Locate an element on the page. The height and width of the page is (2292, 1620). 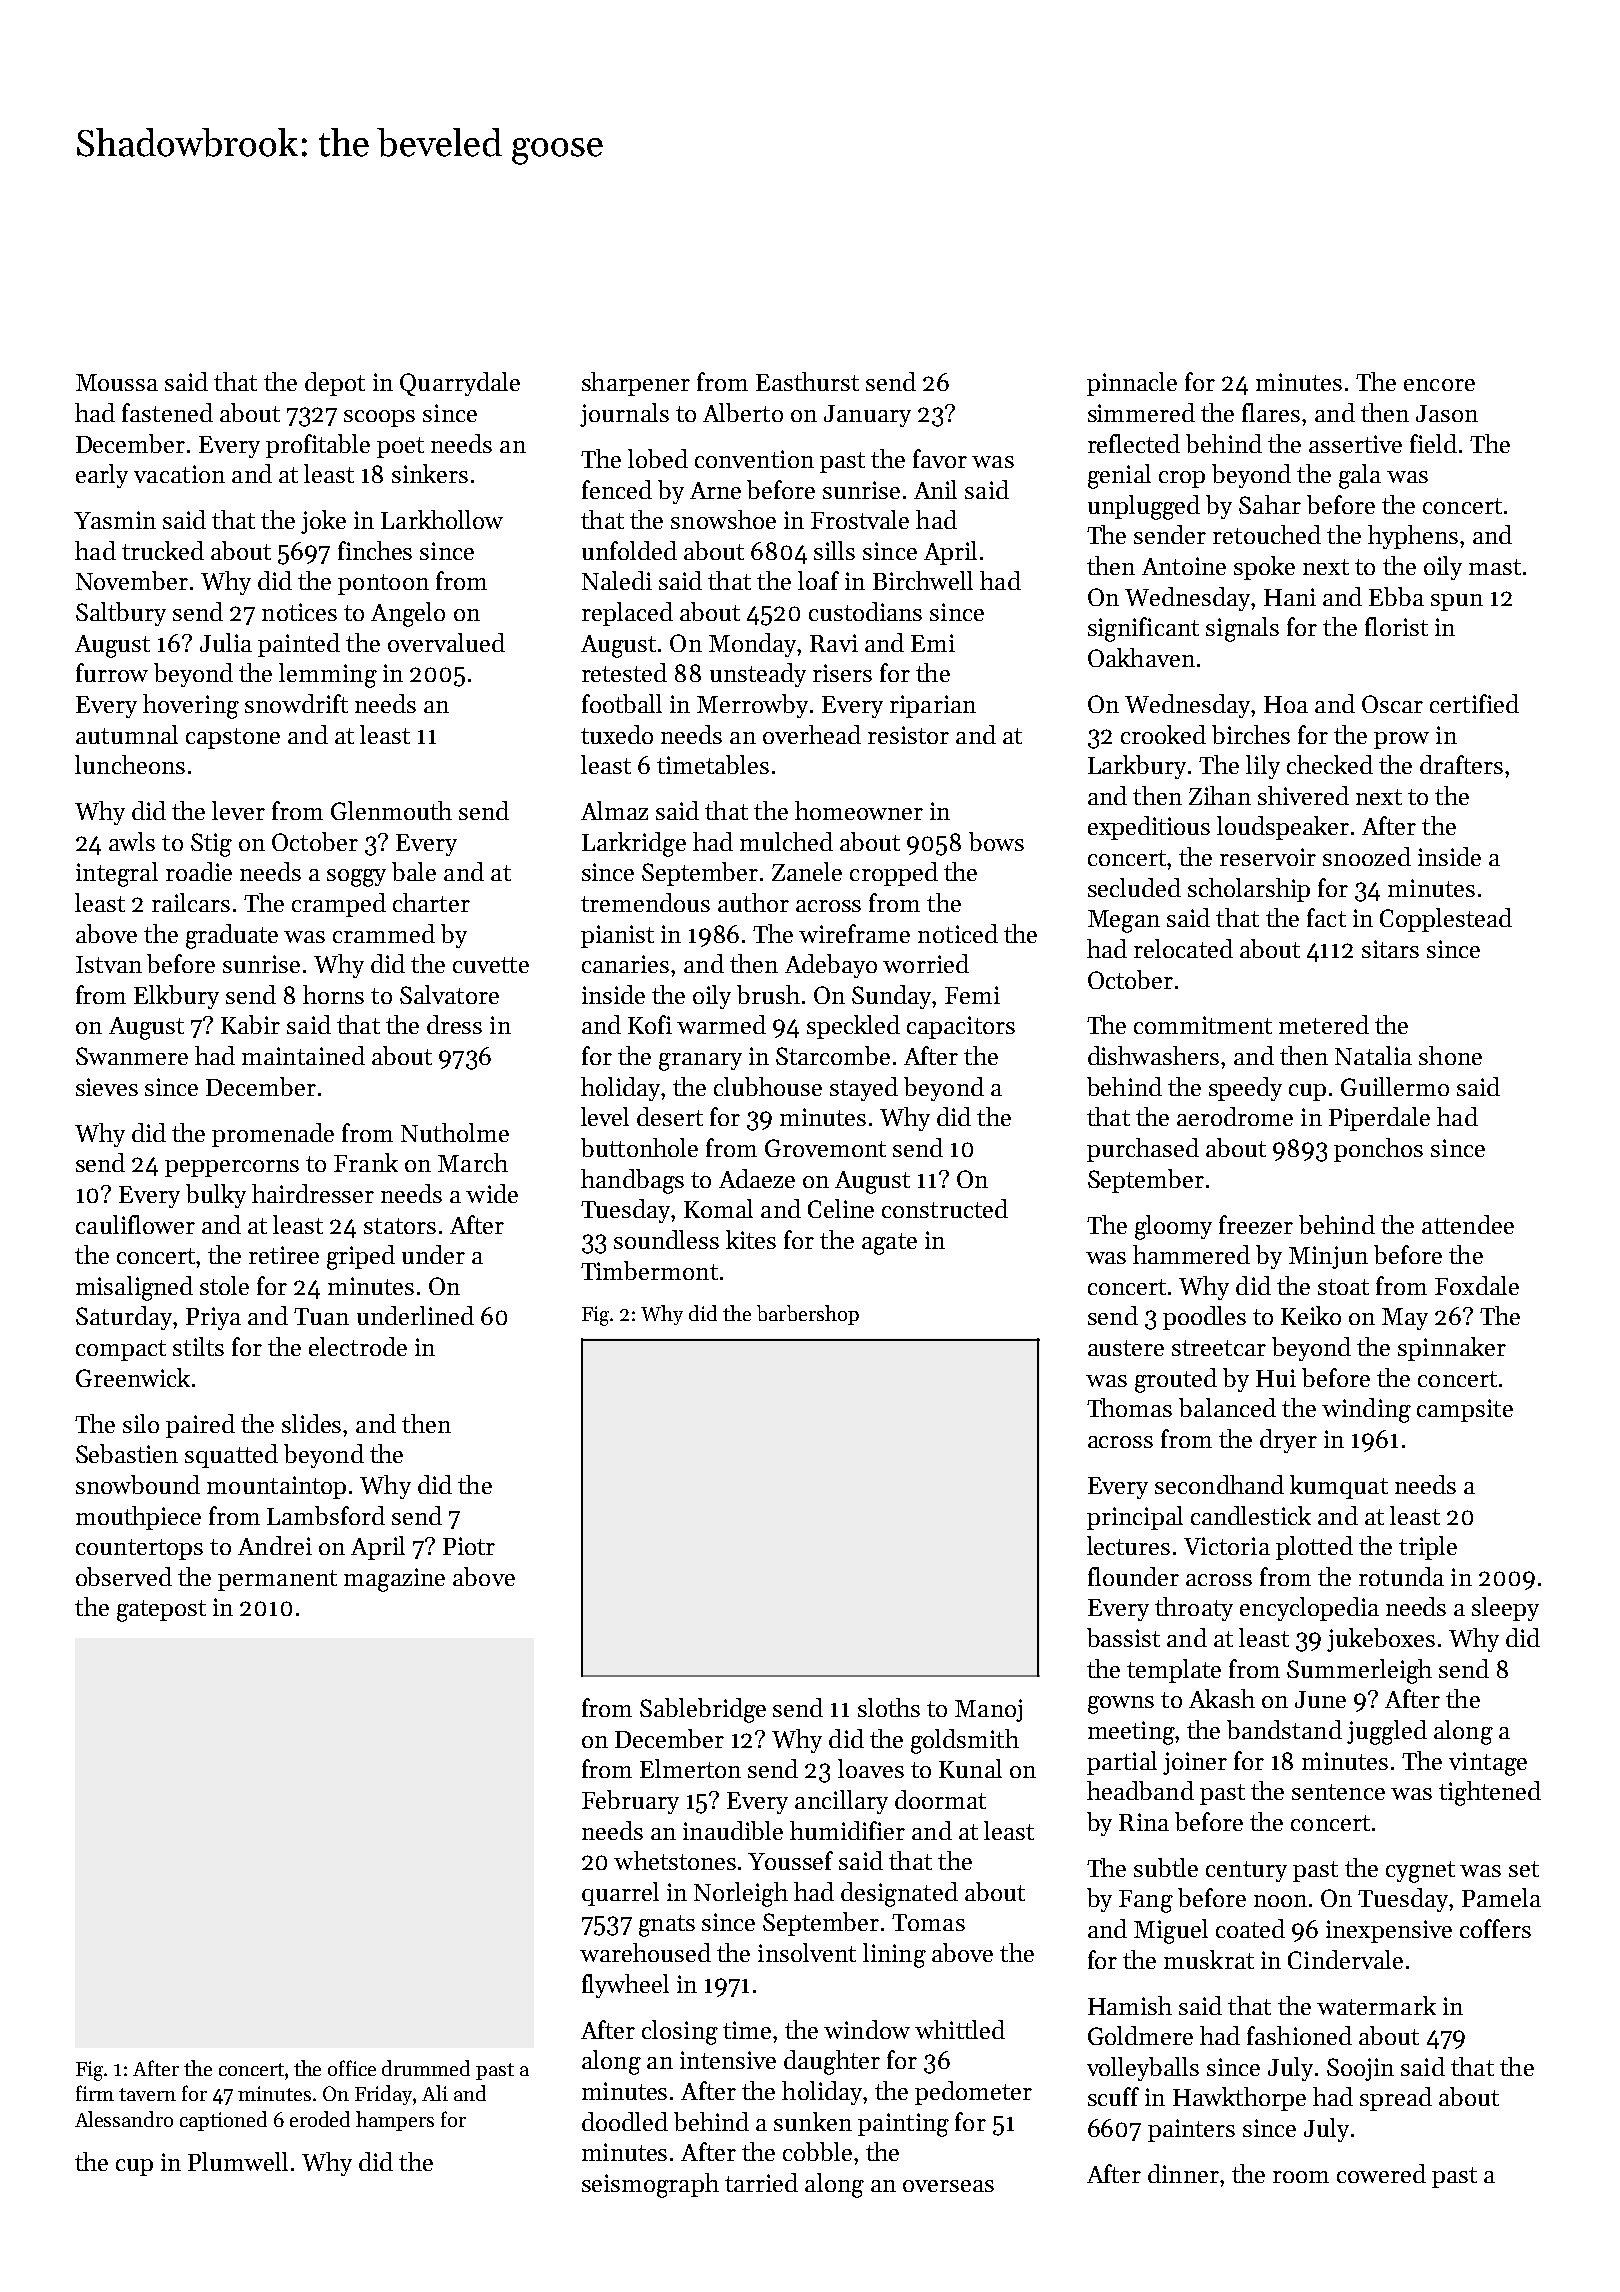
sharpener is located at coordinates (636, 384).
